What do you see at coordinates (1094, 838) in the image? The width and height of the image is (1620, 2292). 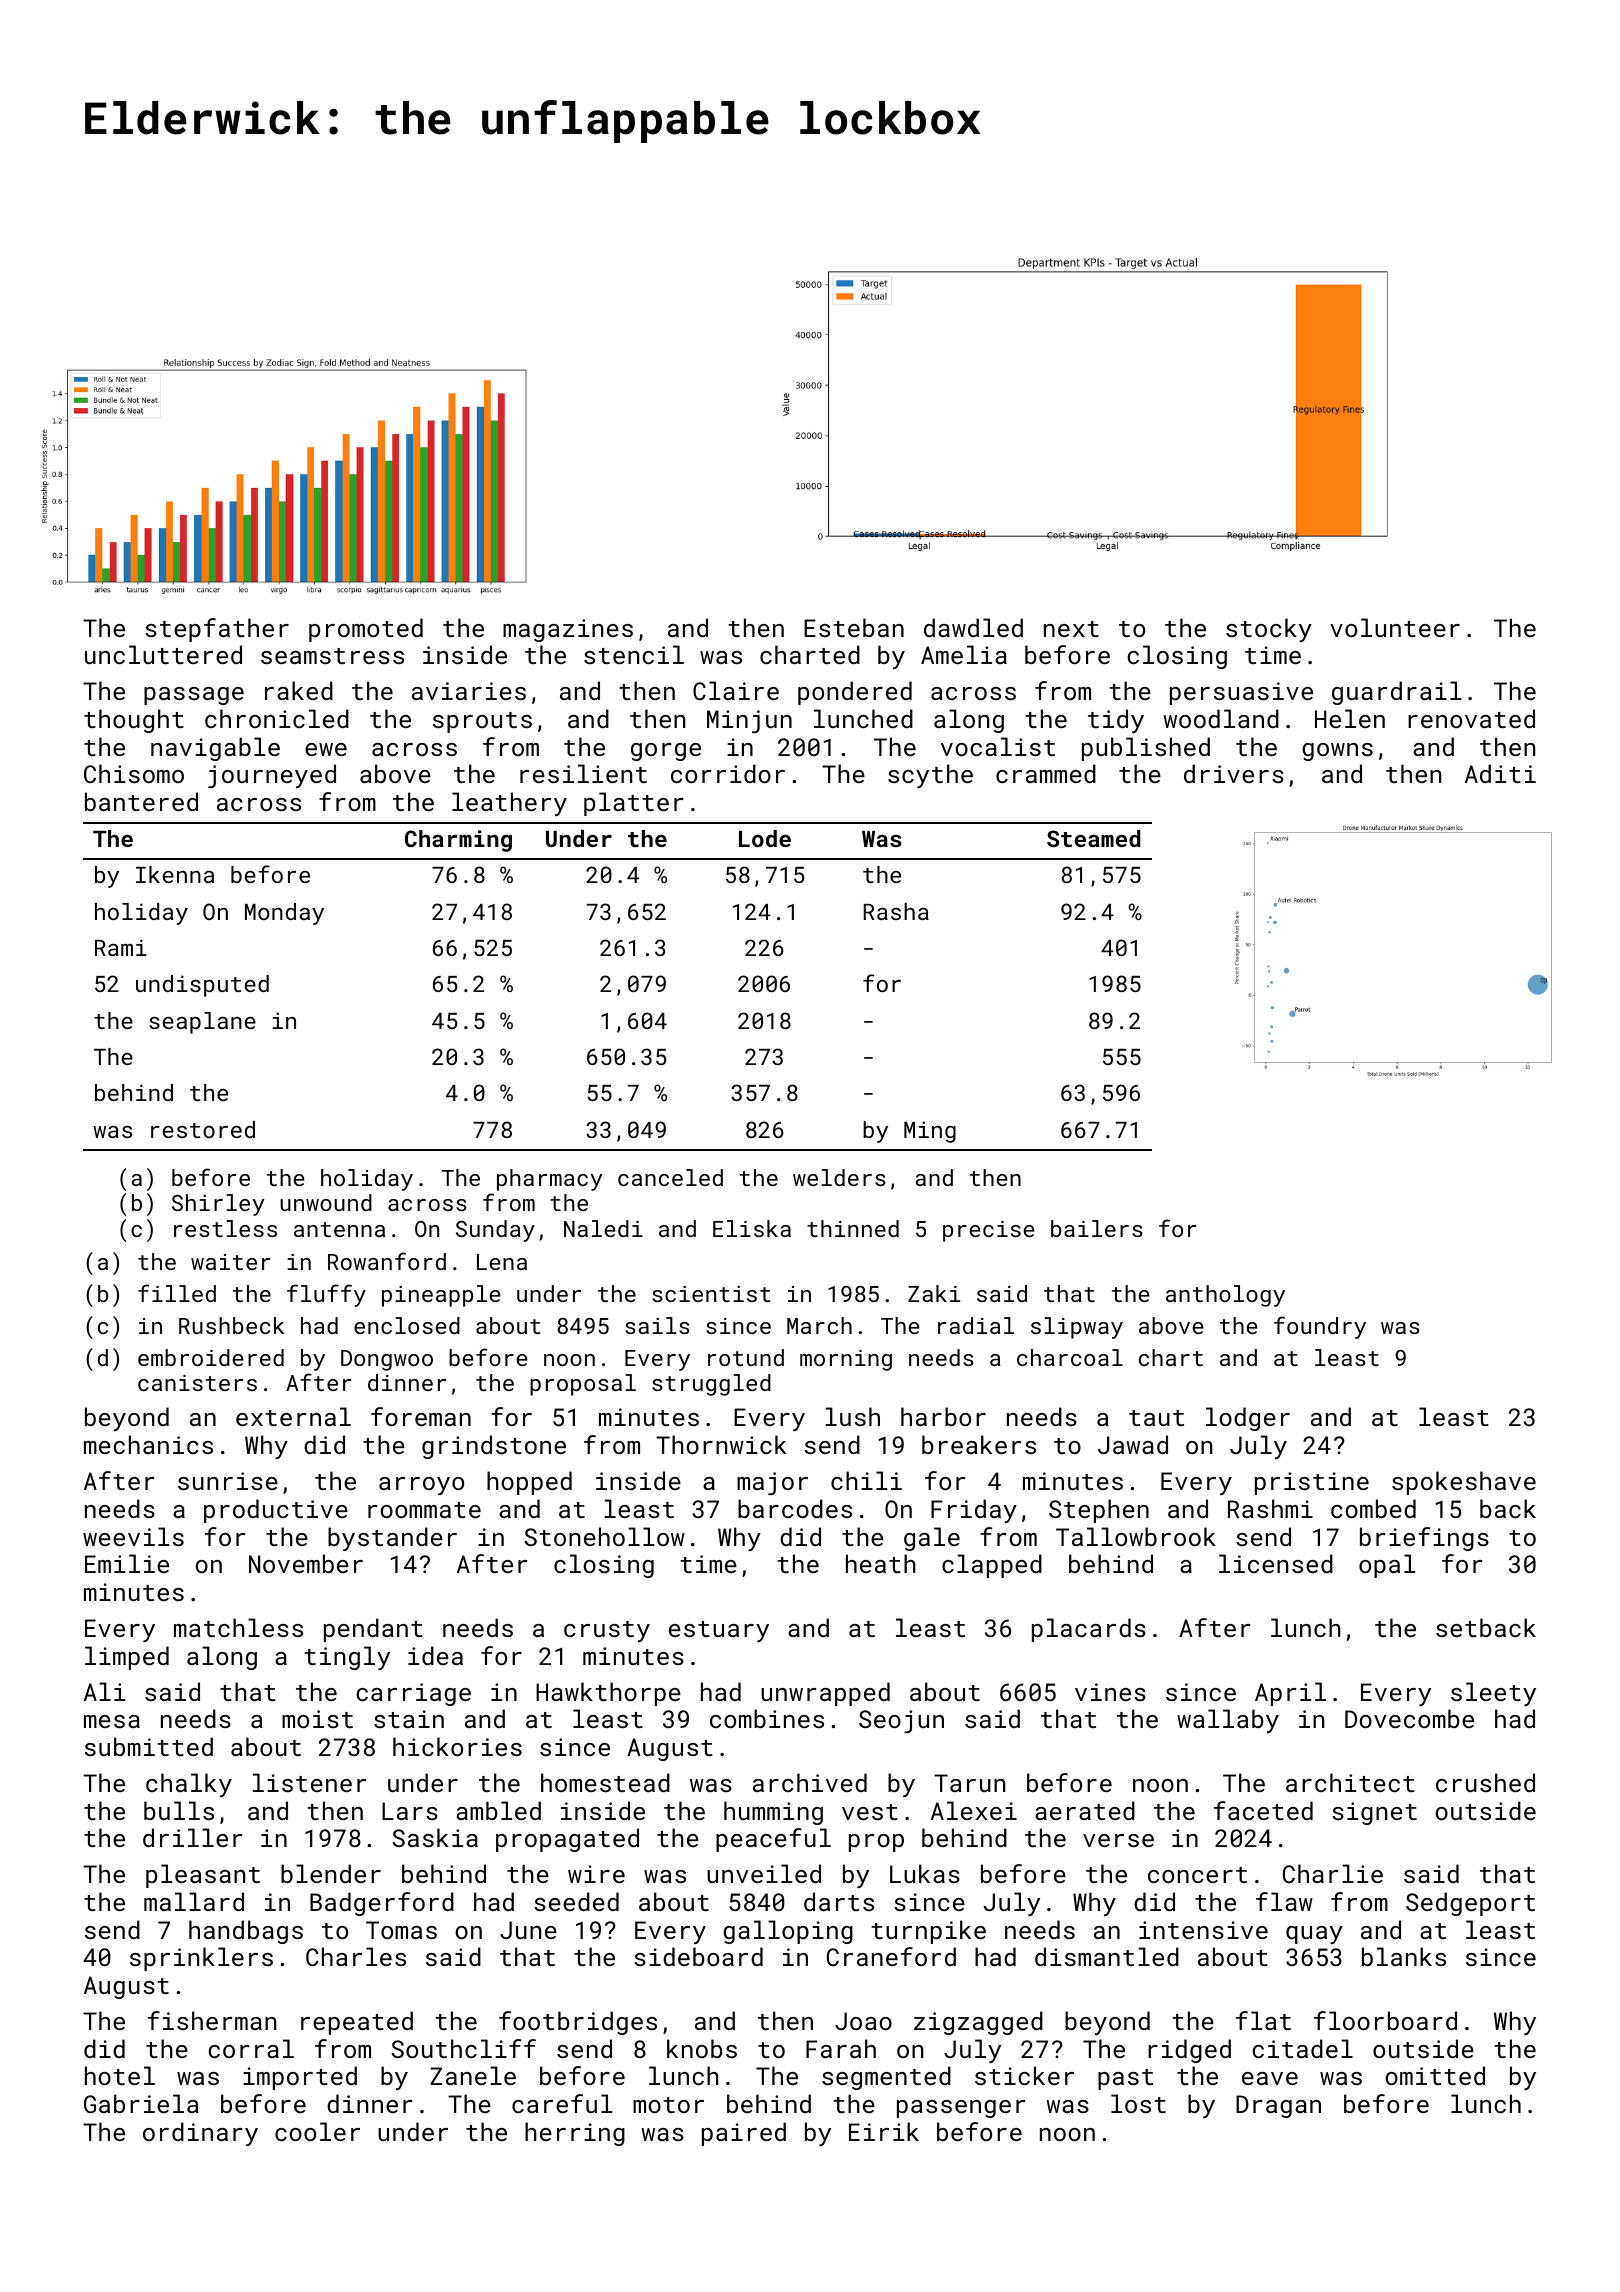 I see `Steamed` at bounding box center [1094, 838].
